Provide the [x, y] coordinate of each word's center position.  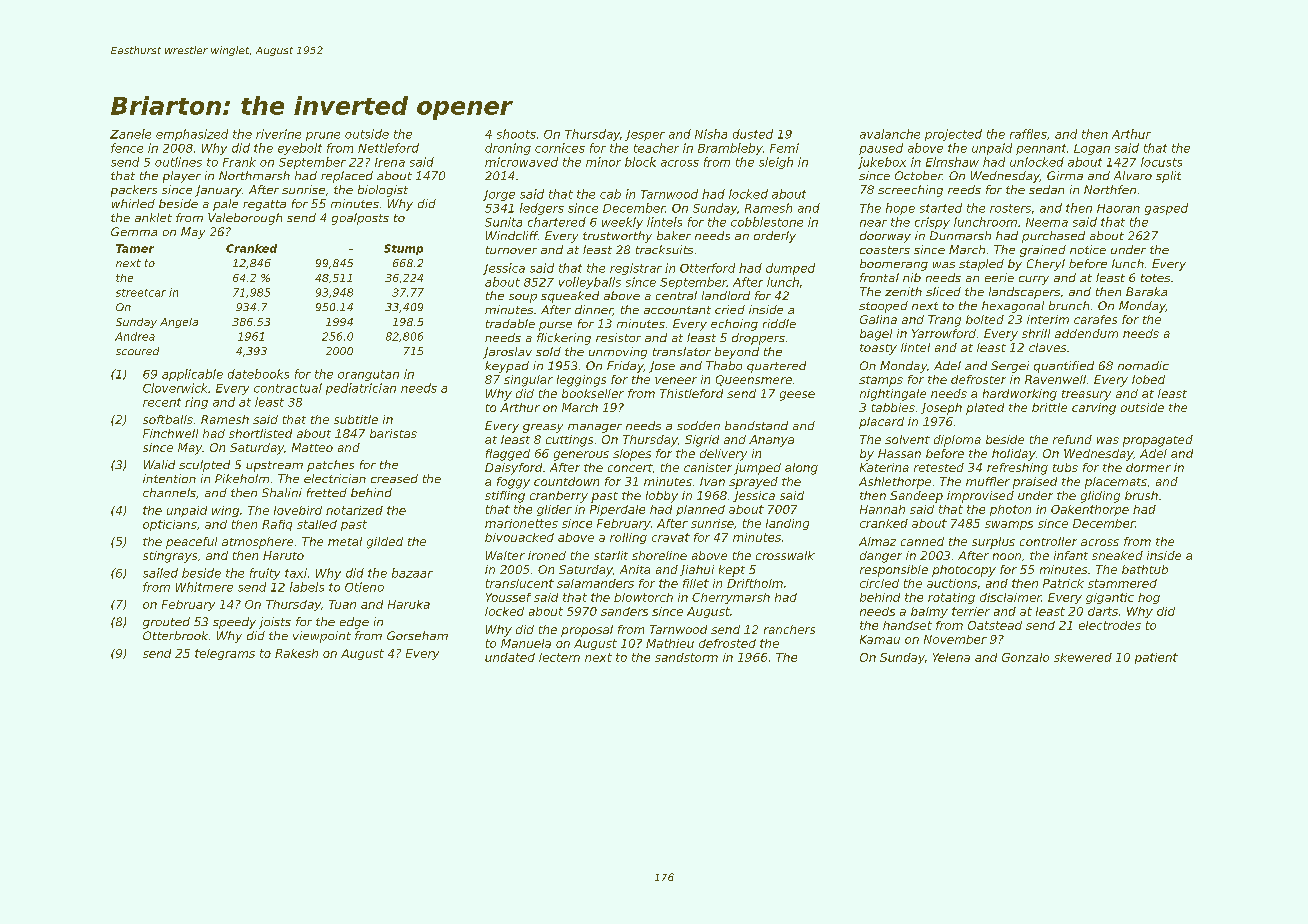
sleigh [776, 163]
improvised [980, 497]
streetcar [141, 293]
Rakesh [296, 653]
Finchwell [170, 433]
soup [523, 298]
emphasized [192, 135]
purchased [1053, 237]
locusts [1161, 162]
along [801, 469]
